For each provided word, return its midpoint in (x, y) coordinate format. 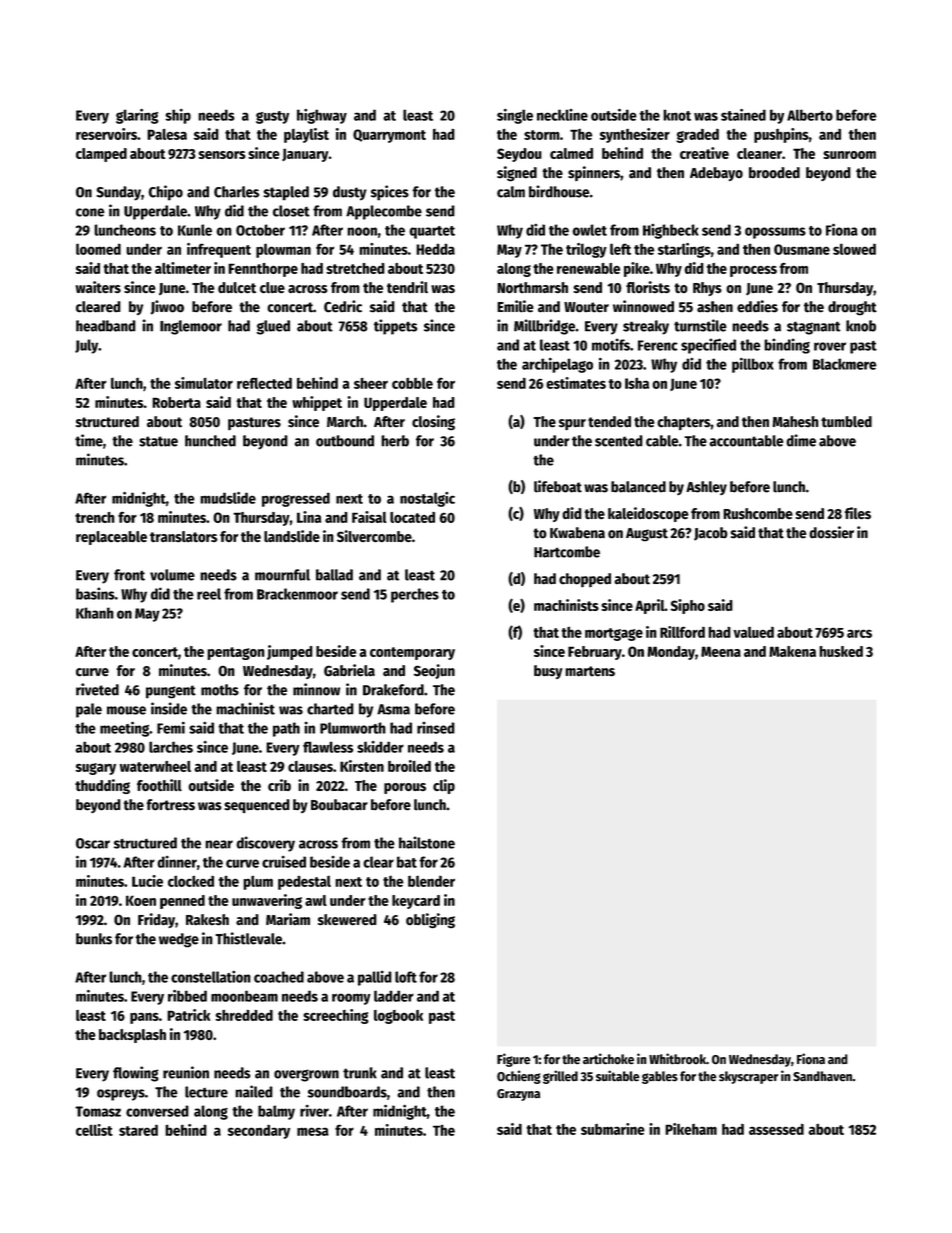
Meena (721, 651)
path (286, 729)
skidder (380, 747)
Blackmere (845, 364)
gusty (272, 117)
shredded (244, 1015)
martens (590, 671)
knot (677, 115)
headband (106, 326)
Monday (671, 653)
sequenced (257, 806)
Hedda (435, 249)
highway (322, 116)
